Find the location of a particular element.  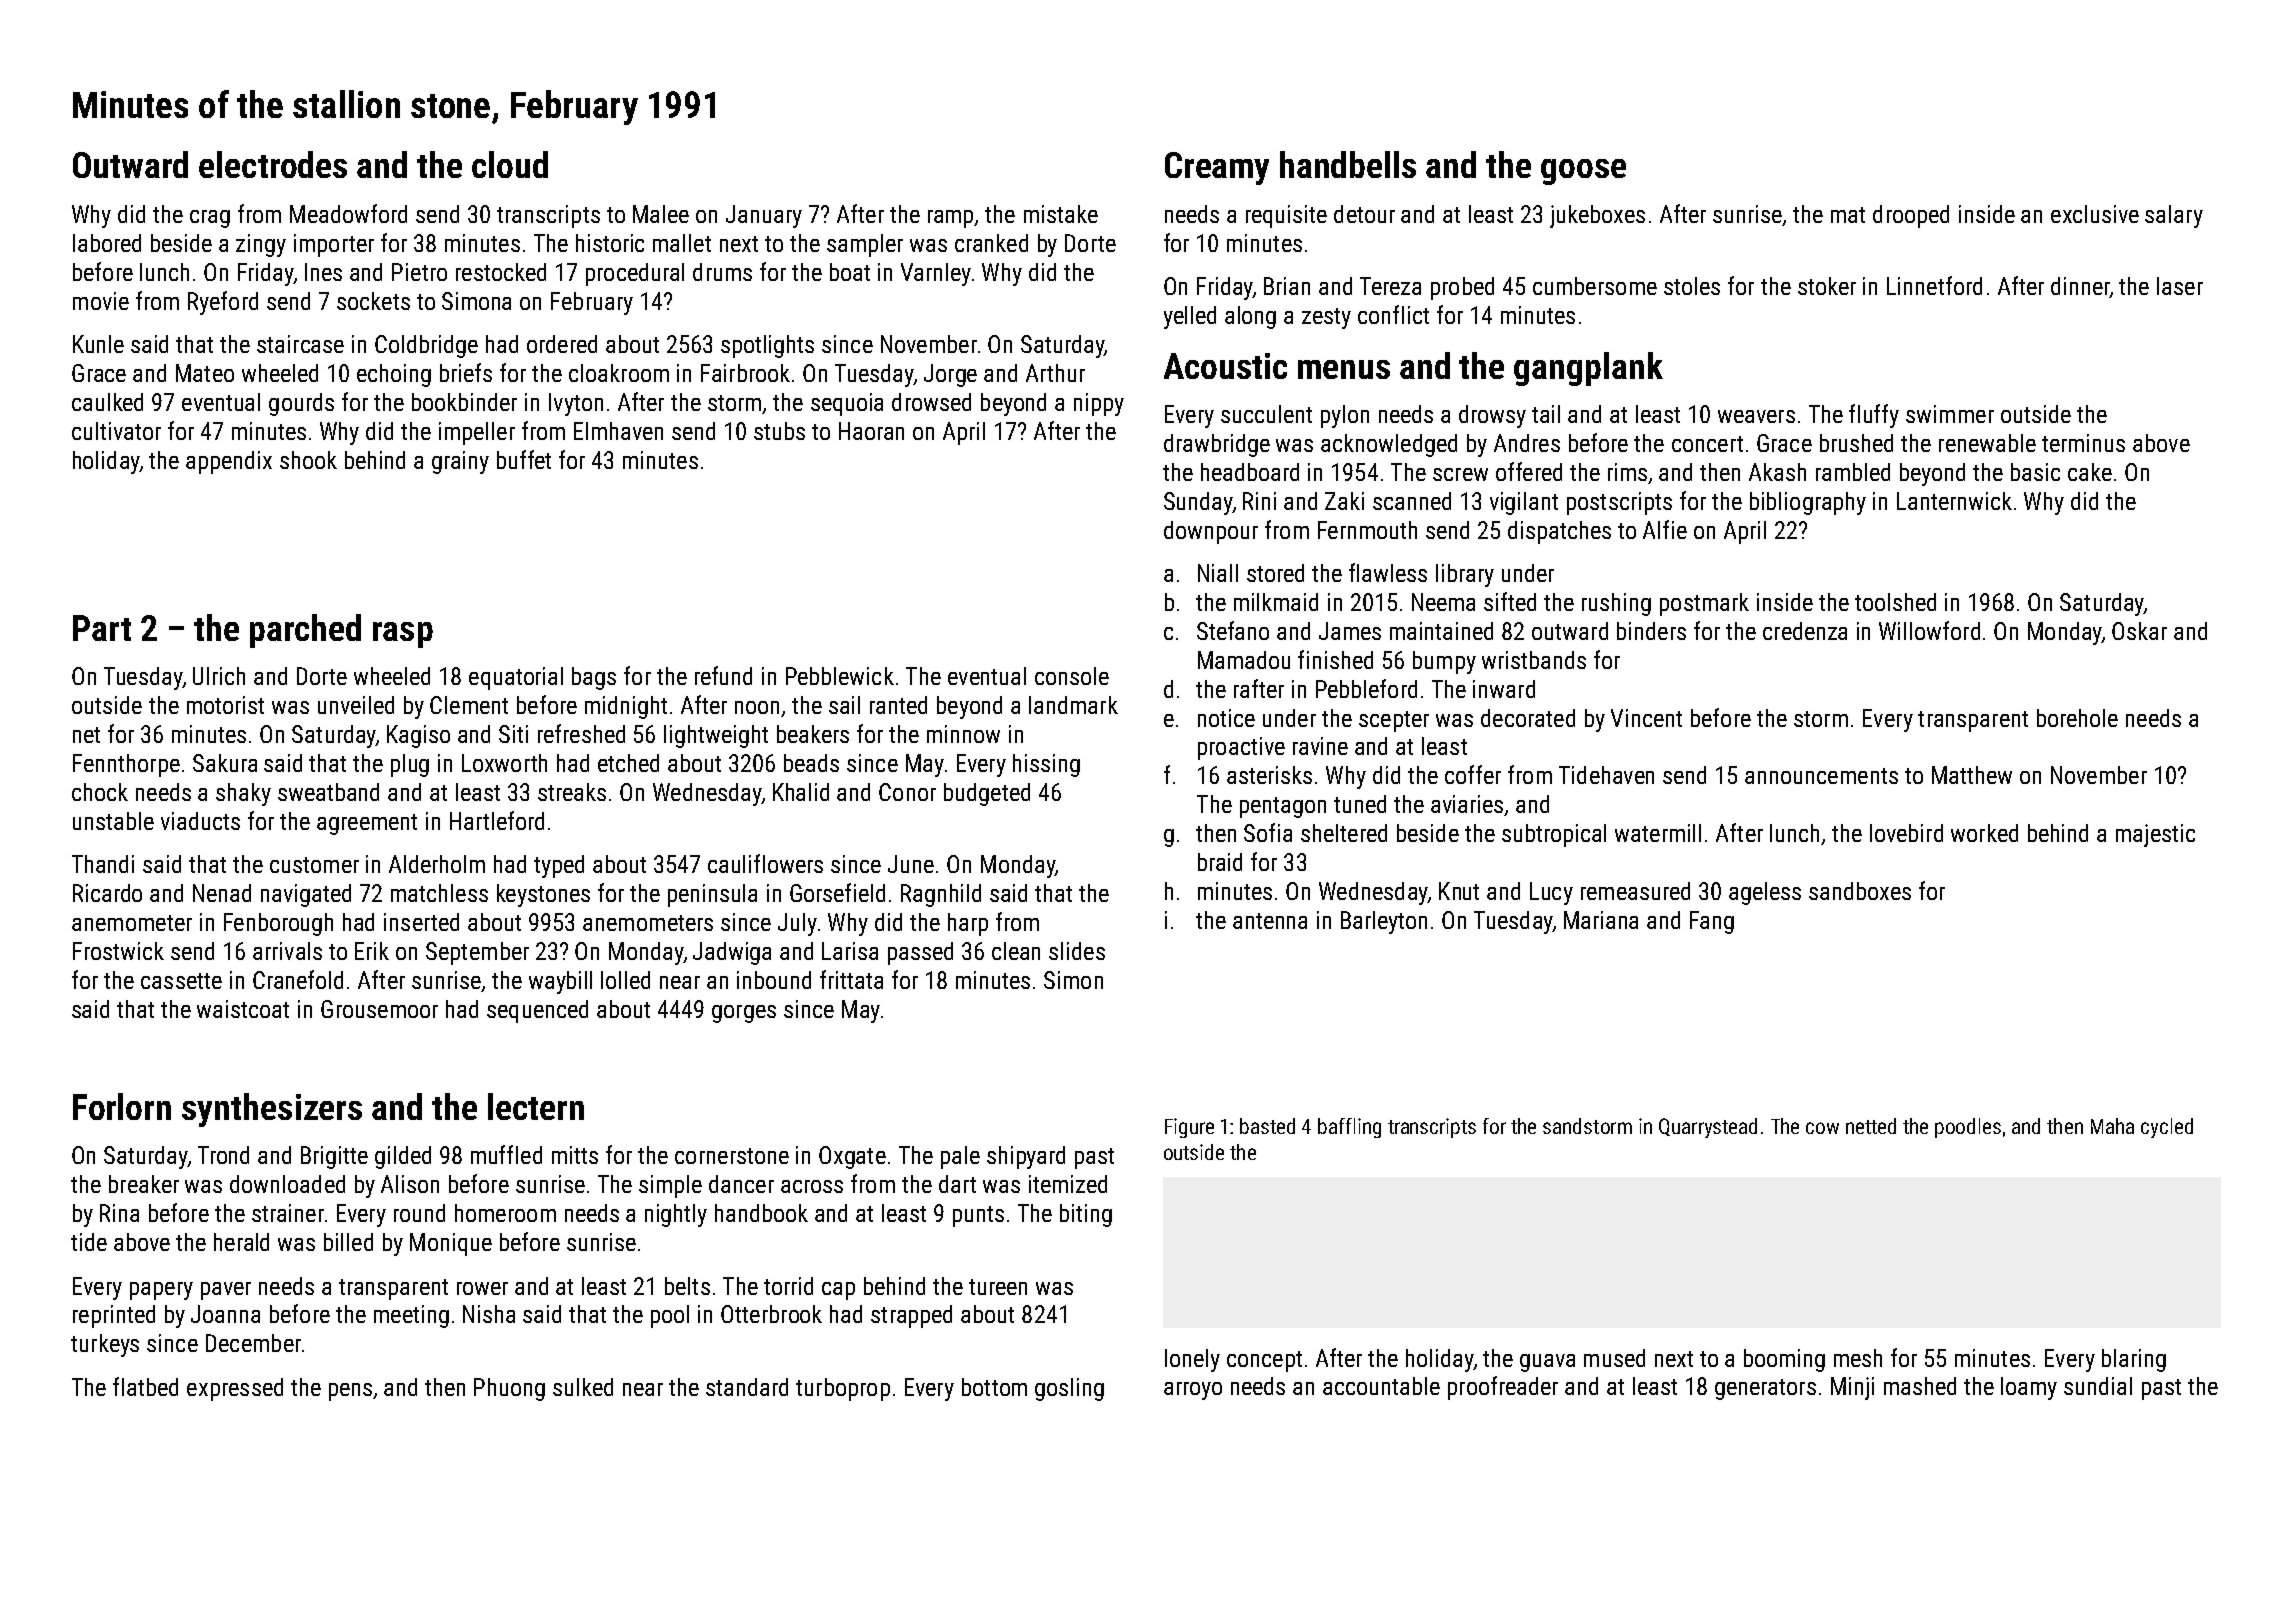

Quarrystead is located at coordinates (1708, 1128).
